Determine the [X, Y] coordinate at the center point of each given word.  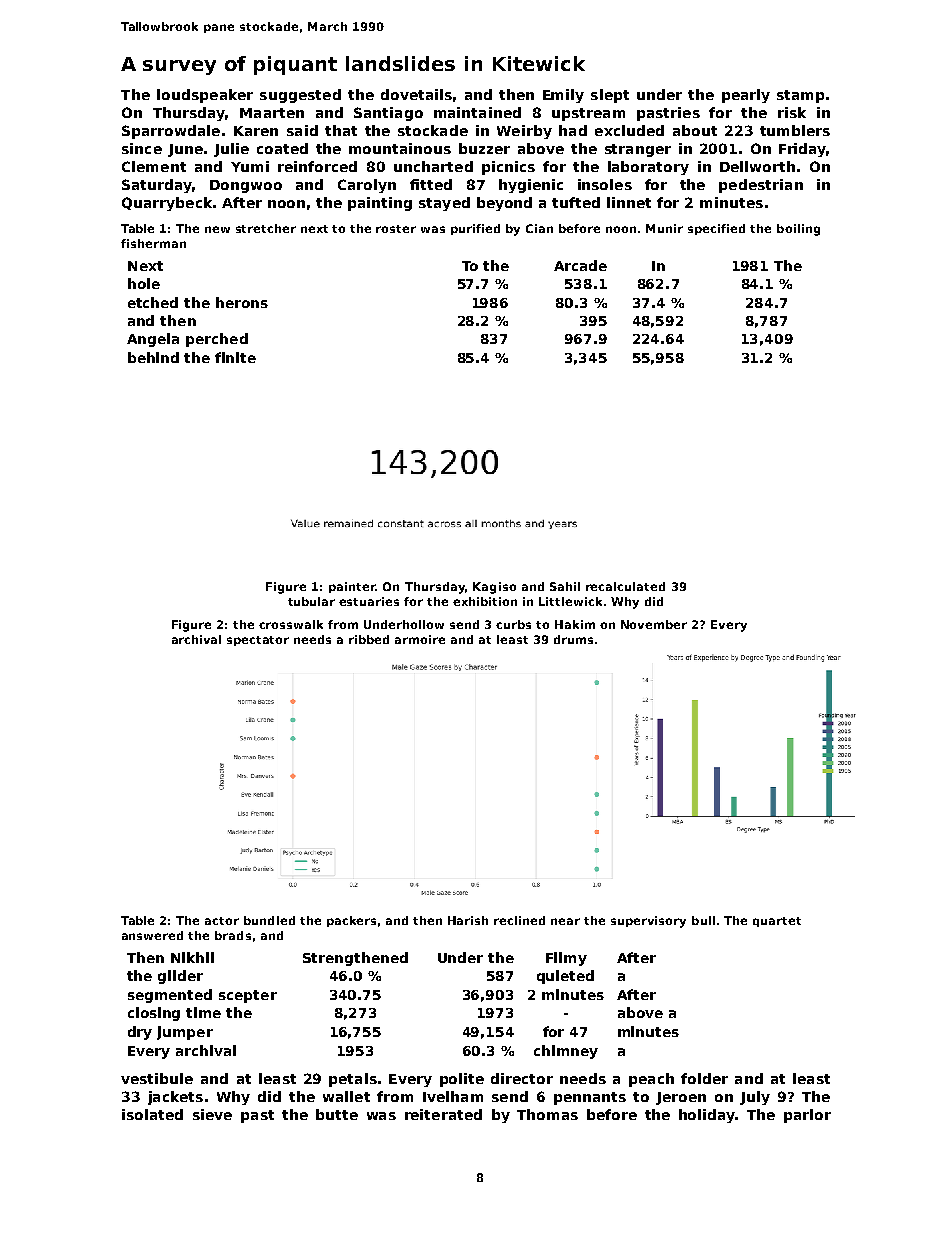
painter [352, 587]
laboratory [648, 168]
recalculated [625, 586]
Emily [563, 96]
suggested [300, 96]
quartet [777, 922]
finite [235, 357]
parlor [807, 1116]
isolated [152, 1114]
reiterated [443, 1114]
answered [152, 935]
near [565, 921]
